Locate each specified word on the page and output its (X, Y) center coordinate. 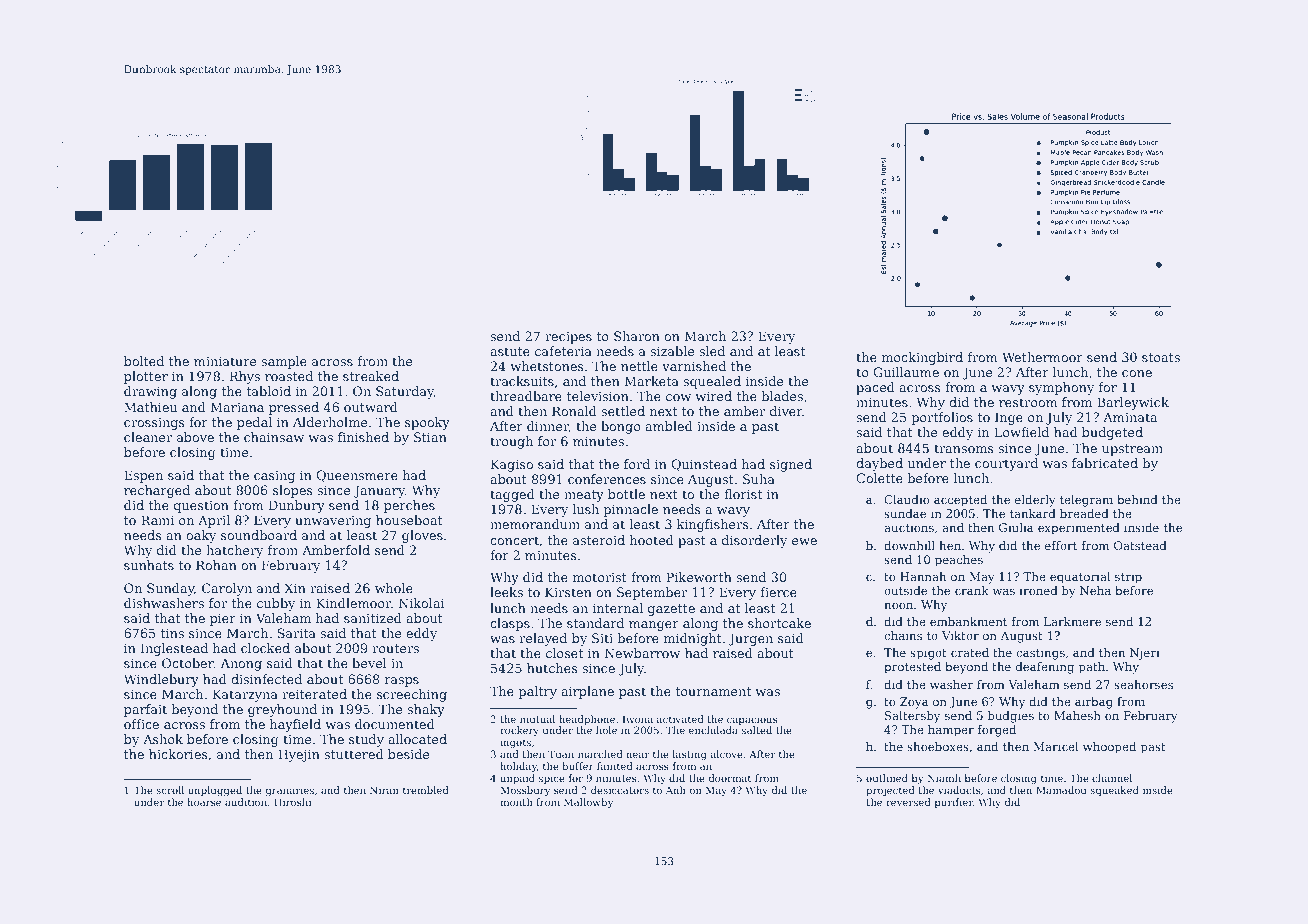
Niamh (944, 778)
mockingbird (922, 358)
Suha (759, 479)
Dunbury (297, 506)
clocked (265, 648)
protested (912, 668)
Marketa (652, 381)
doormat (729, 778)
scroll (170, 790)
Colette (879, 478)
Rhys (245, 377)
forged (997, 731)
